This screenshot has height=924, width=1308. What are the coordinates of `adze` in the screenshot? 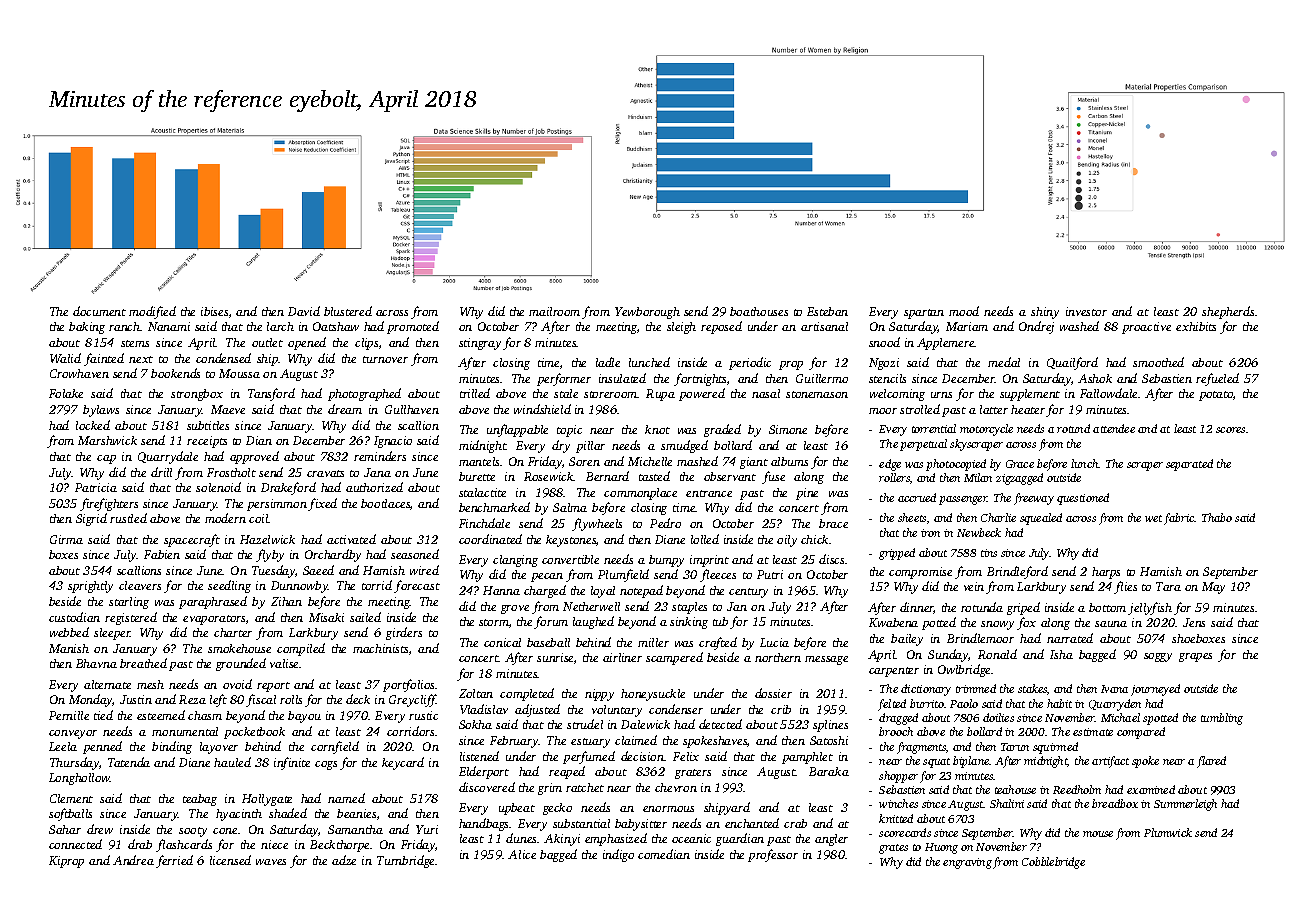 It's located at (344, 860).
